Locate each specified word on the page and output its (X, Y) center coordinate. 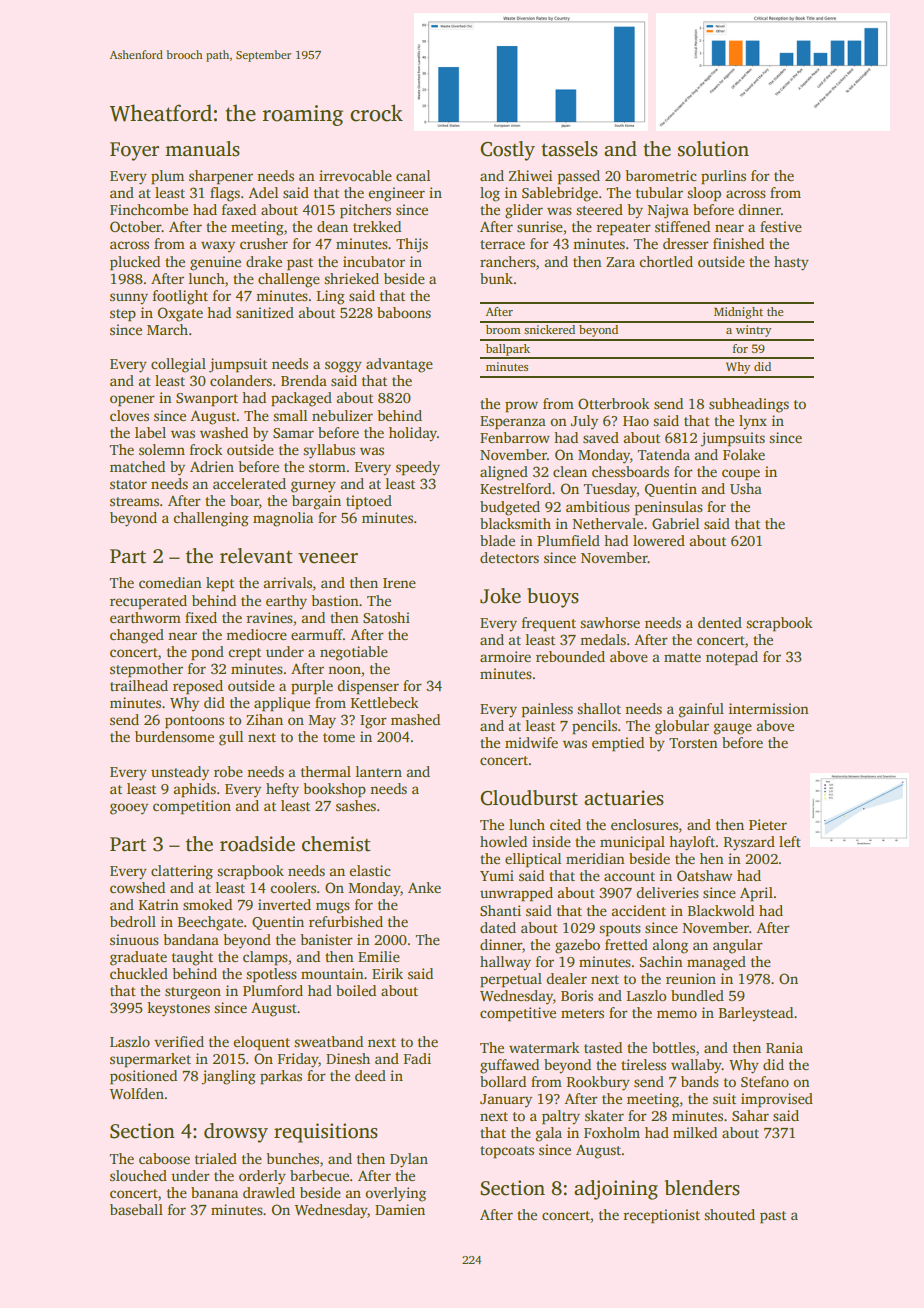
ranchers (508, 261)
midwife (531, 742)
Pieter (768, 824)
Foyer (134, 151)
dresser (686, 243)
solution (713, 149)
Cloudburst (529, 798)
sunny (129, 299)
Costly (507, 151)
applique (282, 704)
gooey (129, 809)
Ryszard (749, 843)
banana (214, 1192)
